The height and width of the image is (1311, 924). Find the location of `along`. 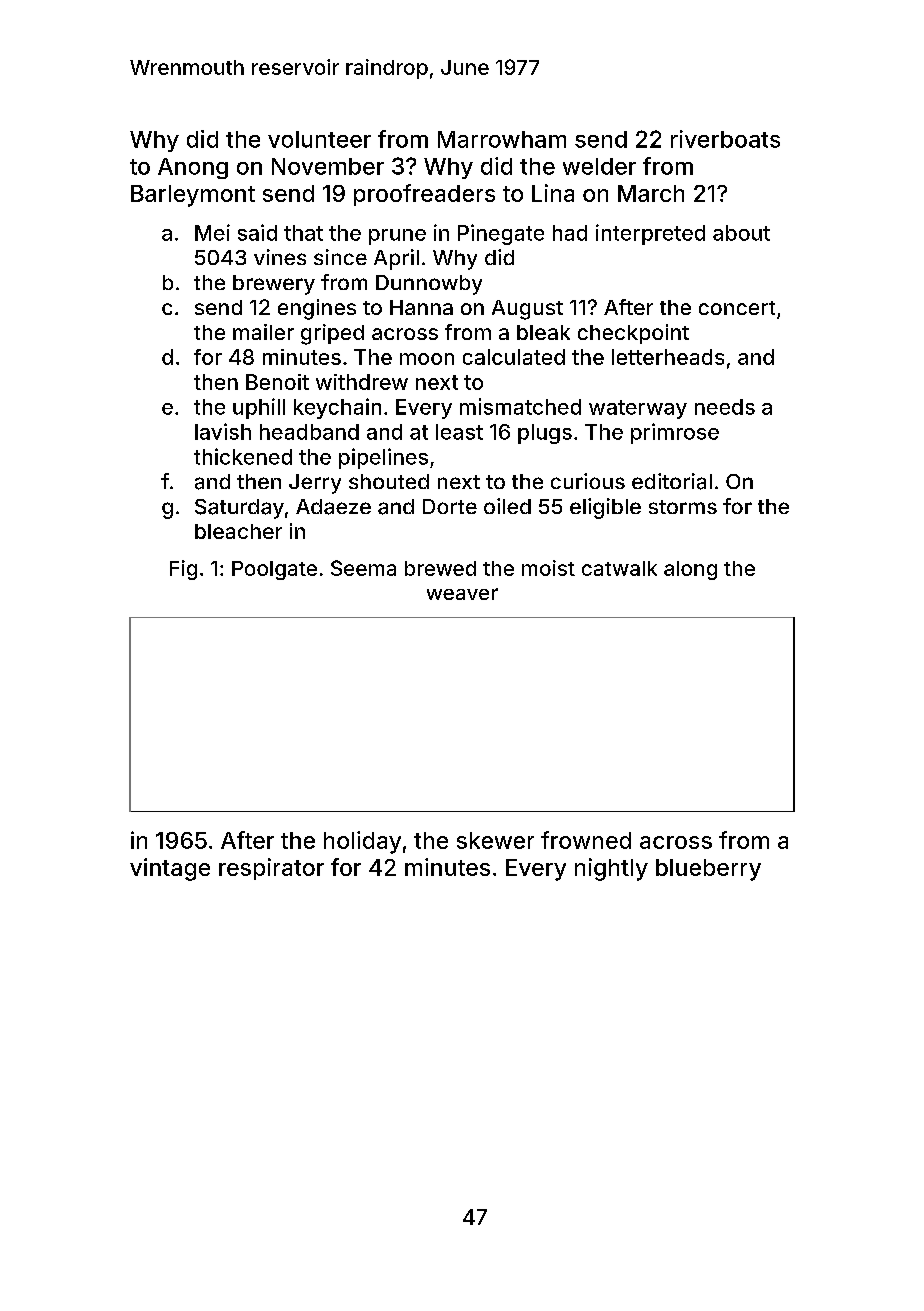

along is located at coordinates (690, 570).
